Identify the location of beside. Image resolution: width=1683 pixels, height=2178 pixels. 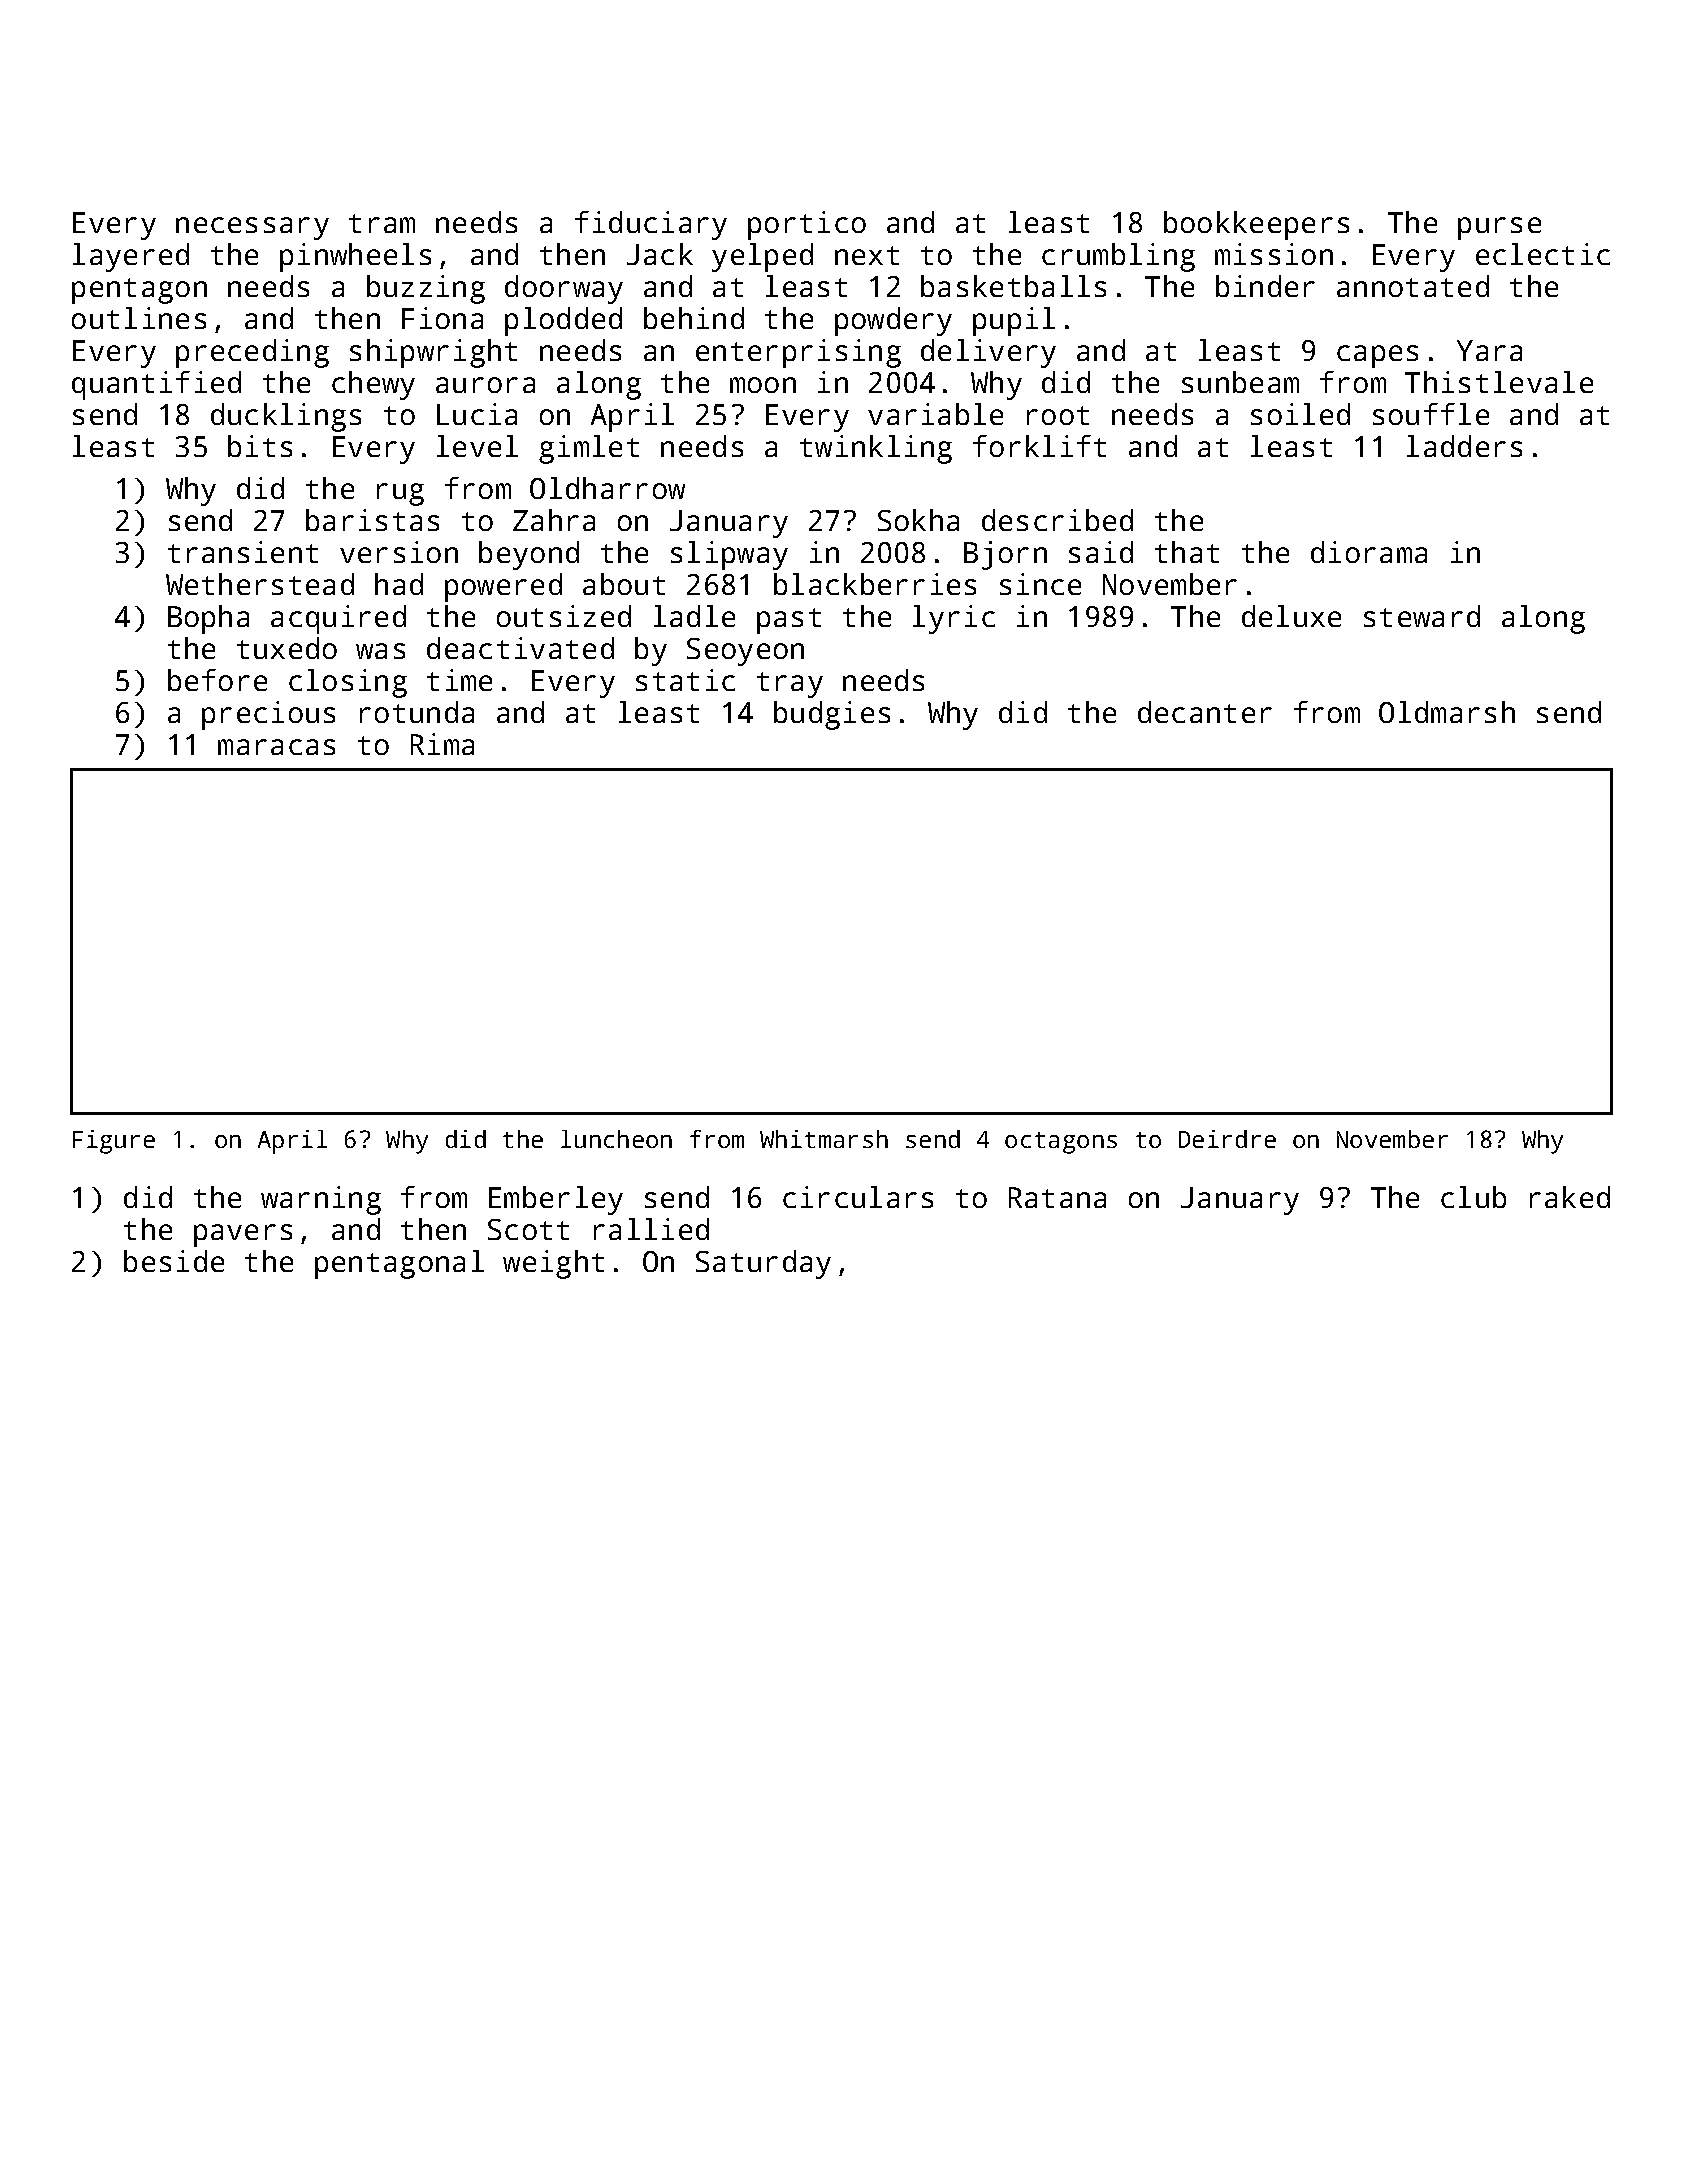
(174, 1261).
